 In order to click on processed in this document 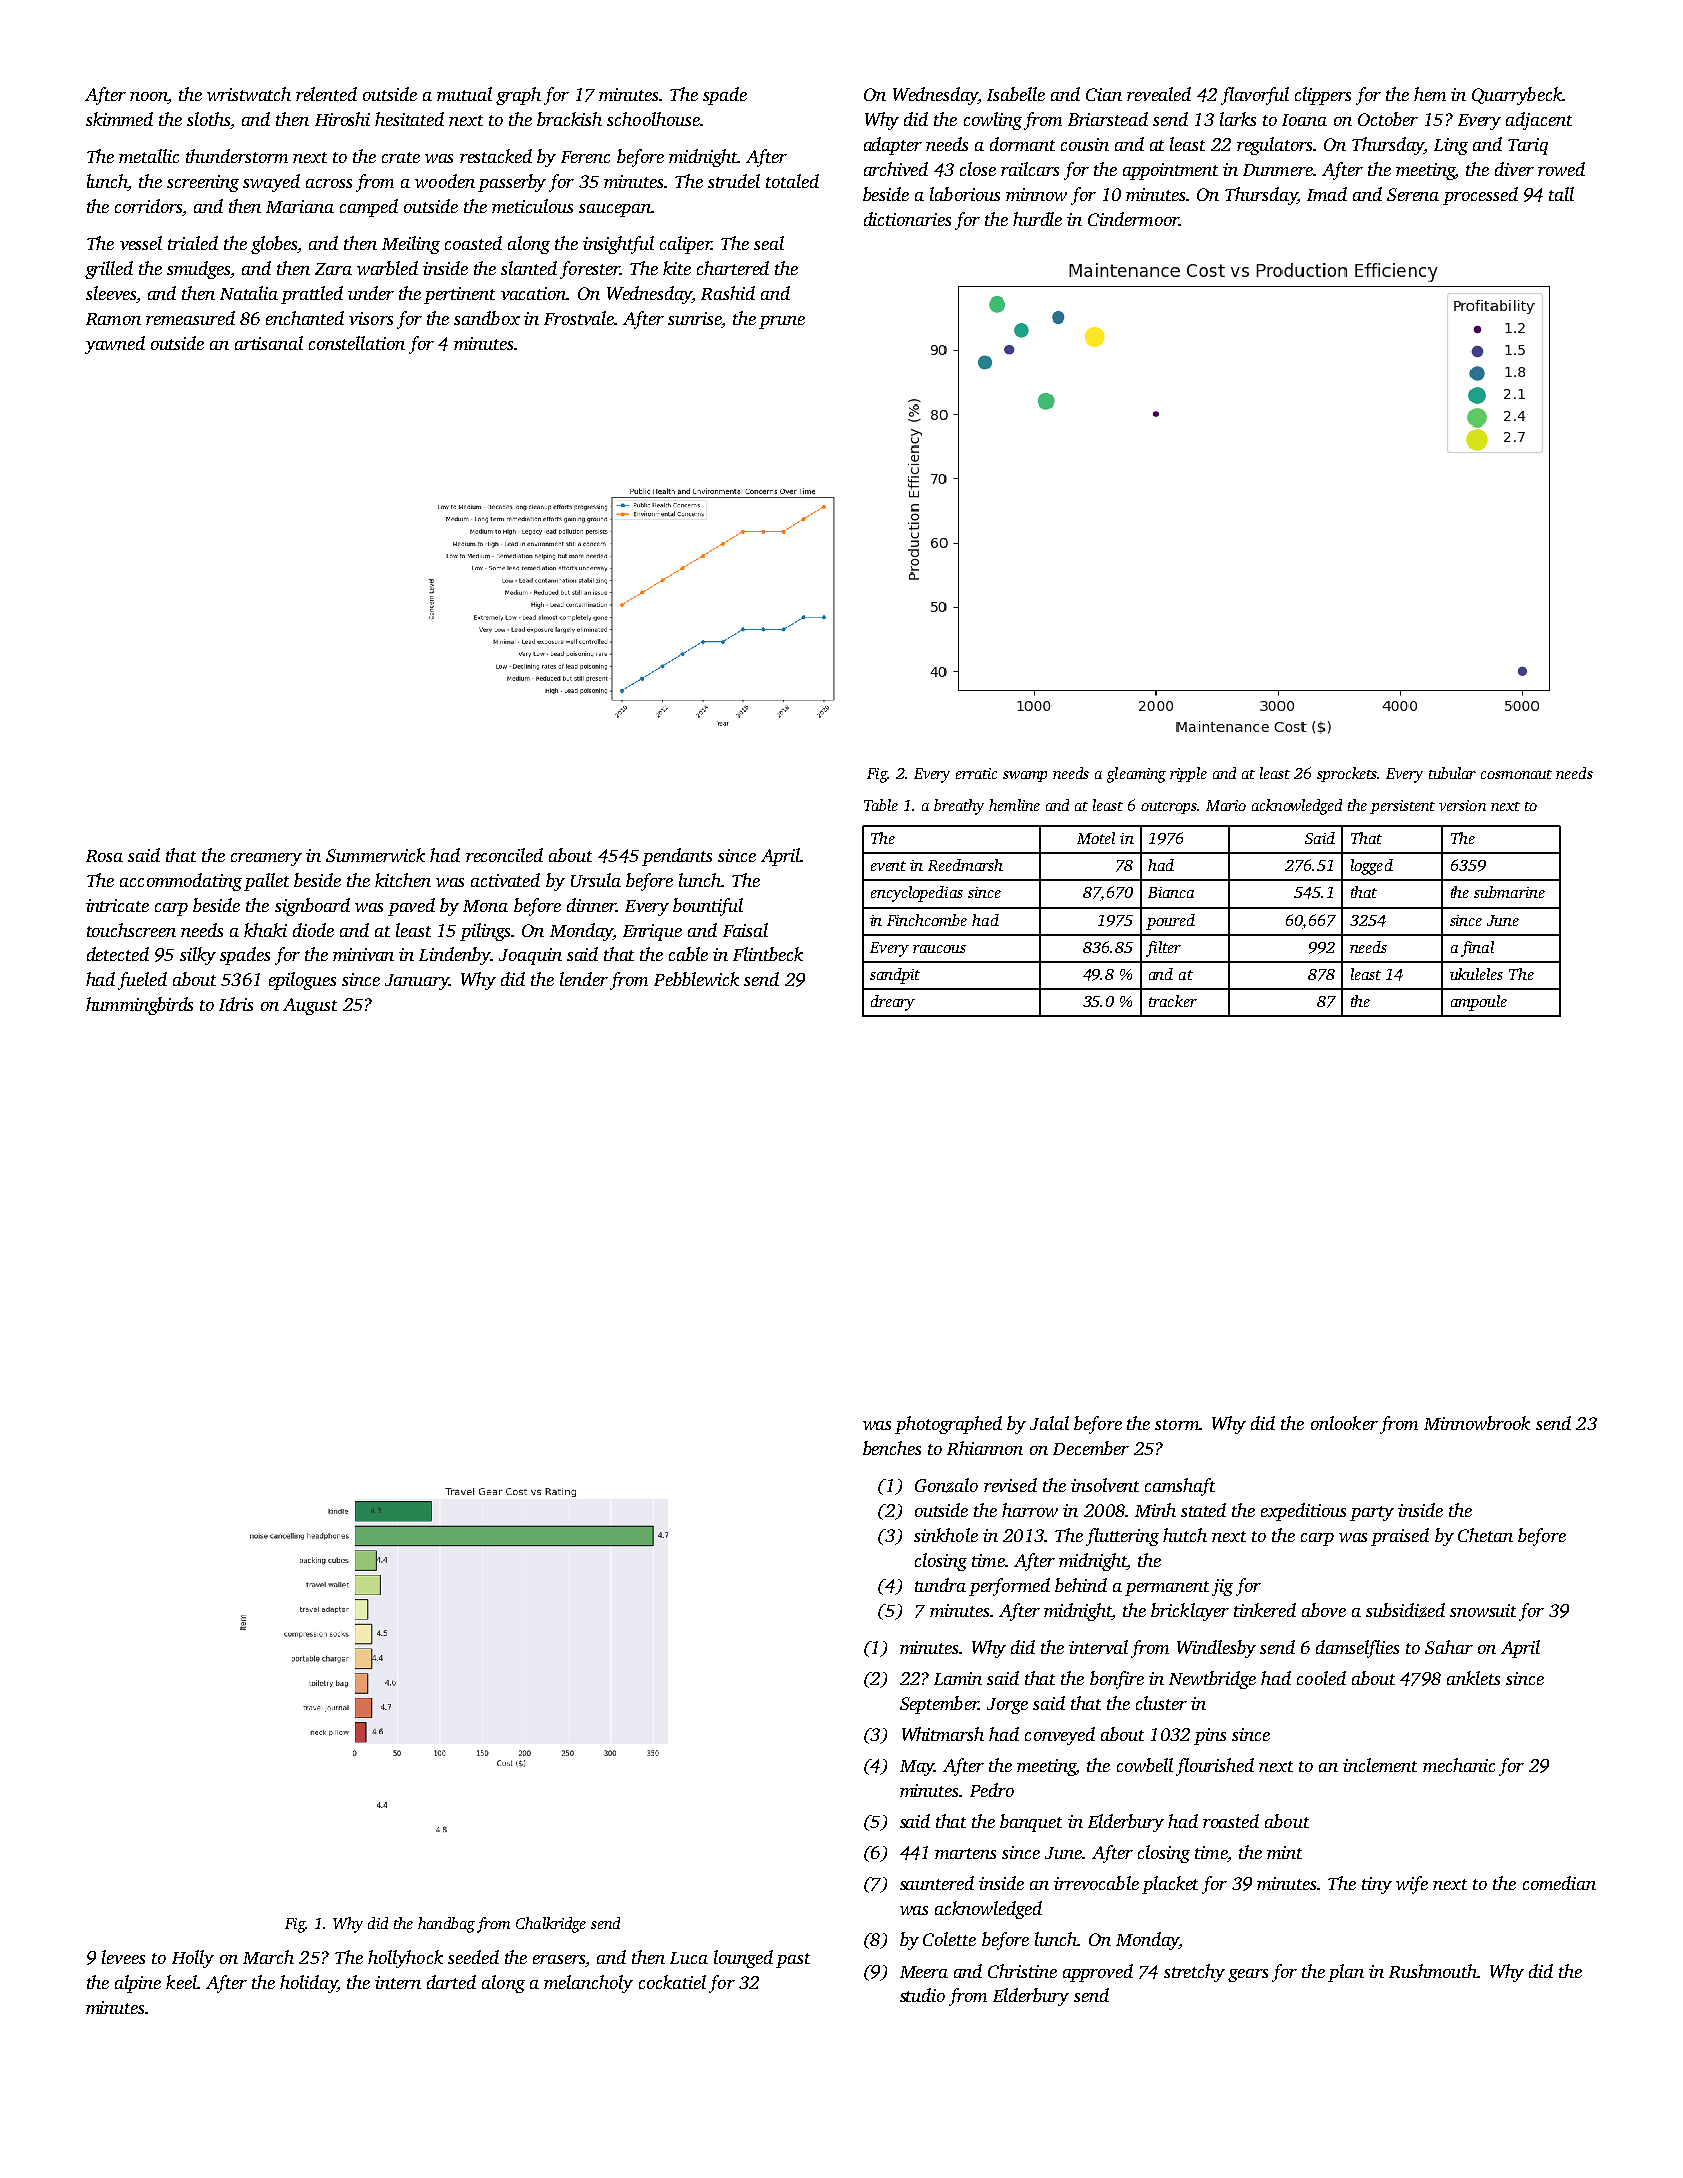, I will do `click(1480, 196)`.
